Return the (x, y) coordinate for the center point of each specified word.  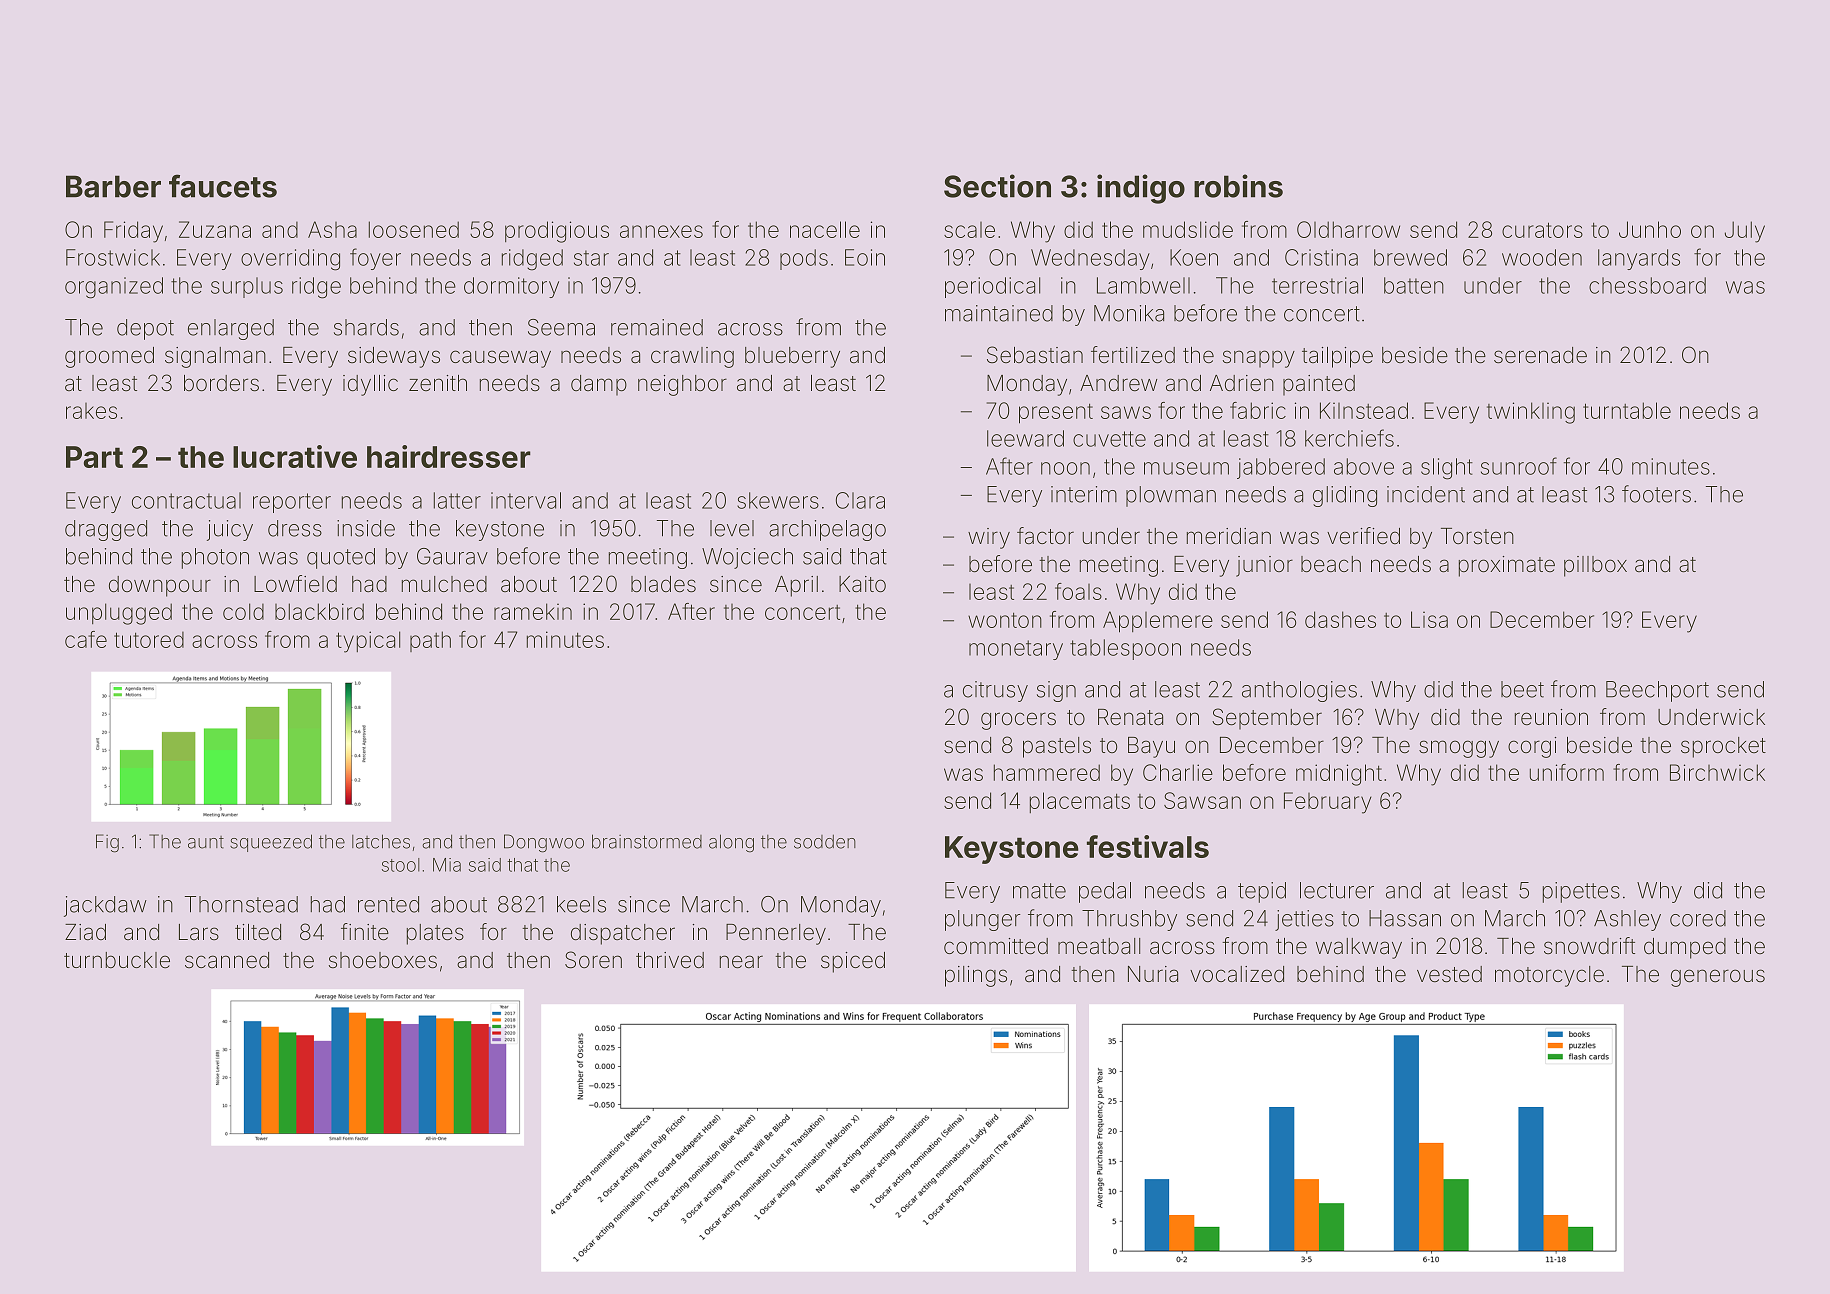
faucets (223, 186)
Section (997, 186)
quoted (341, 558)
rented (388, 904)
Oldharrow (1348, 229)
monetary (1016, 650)
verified (1363, 536)
